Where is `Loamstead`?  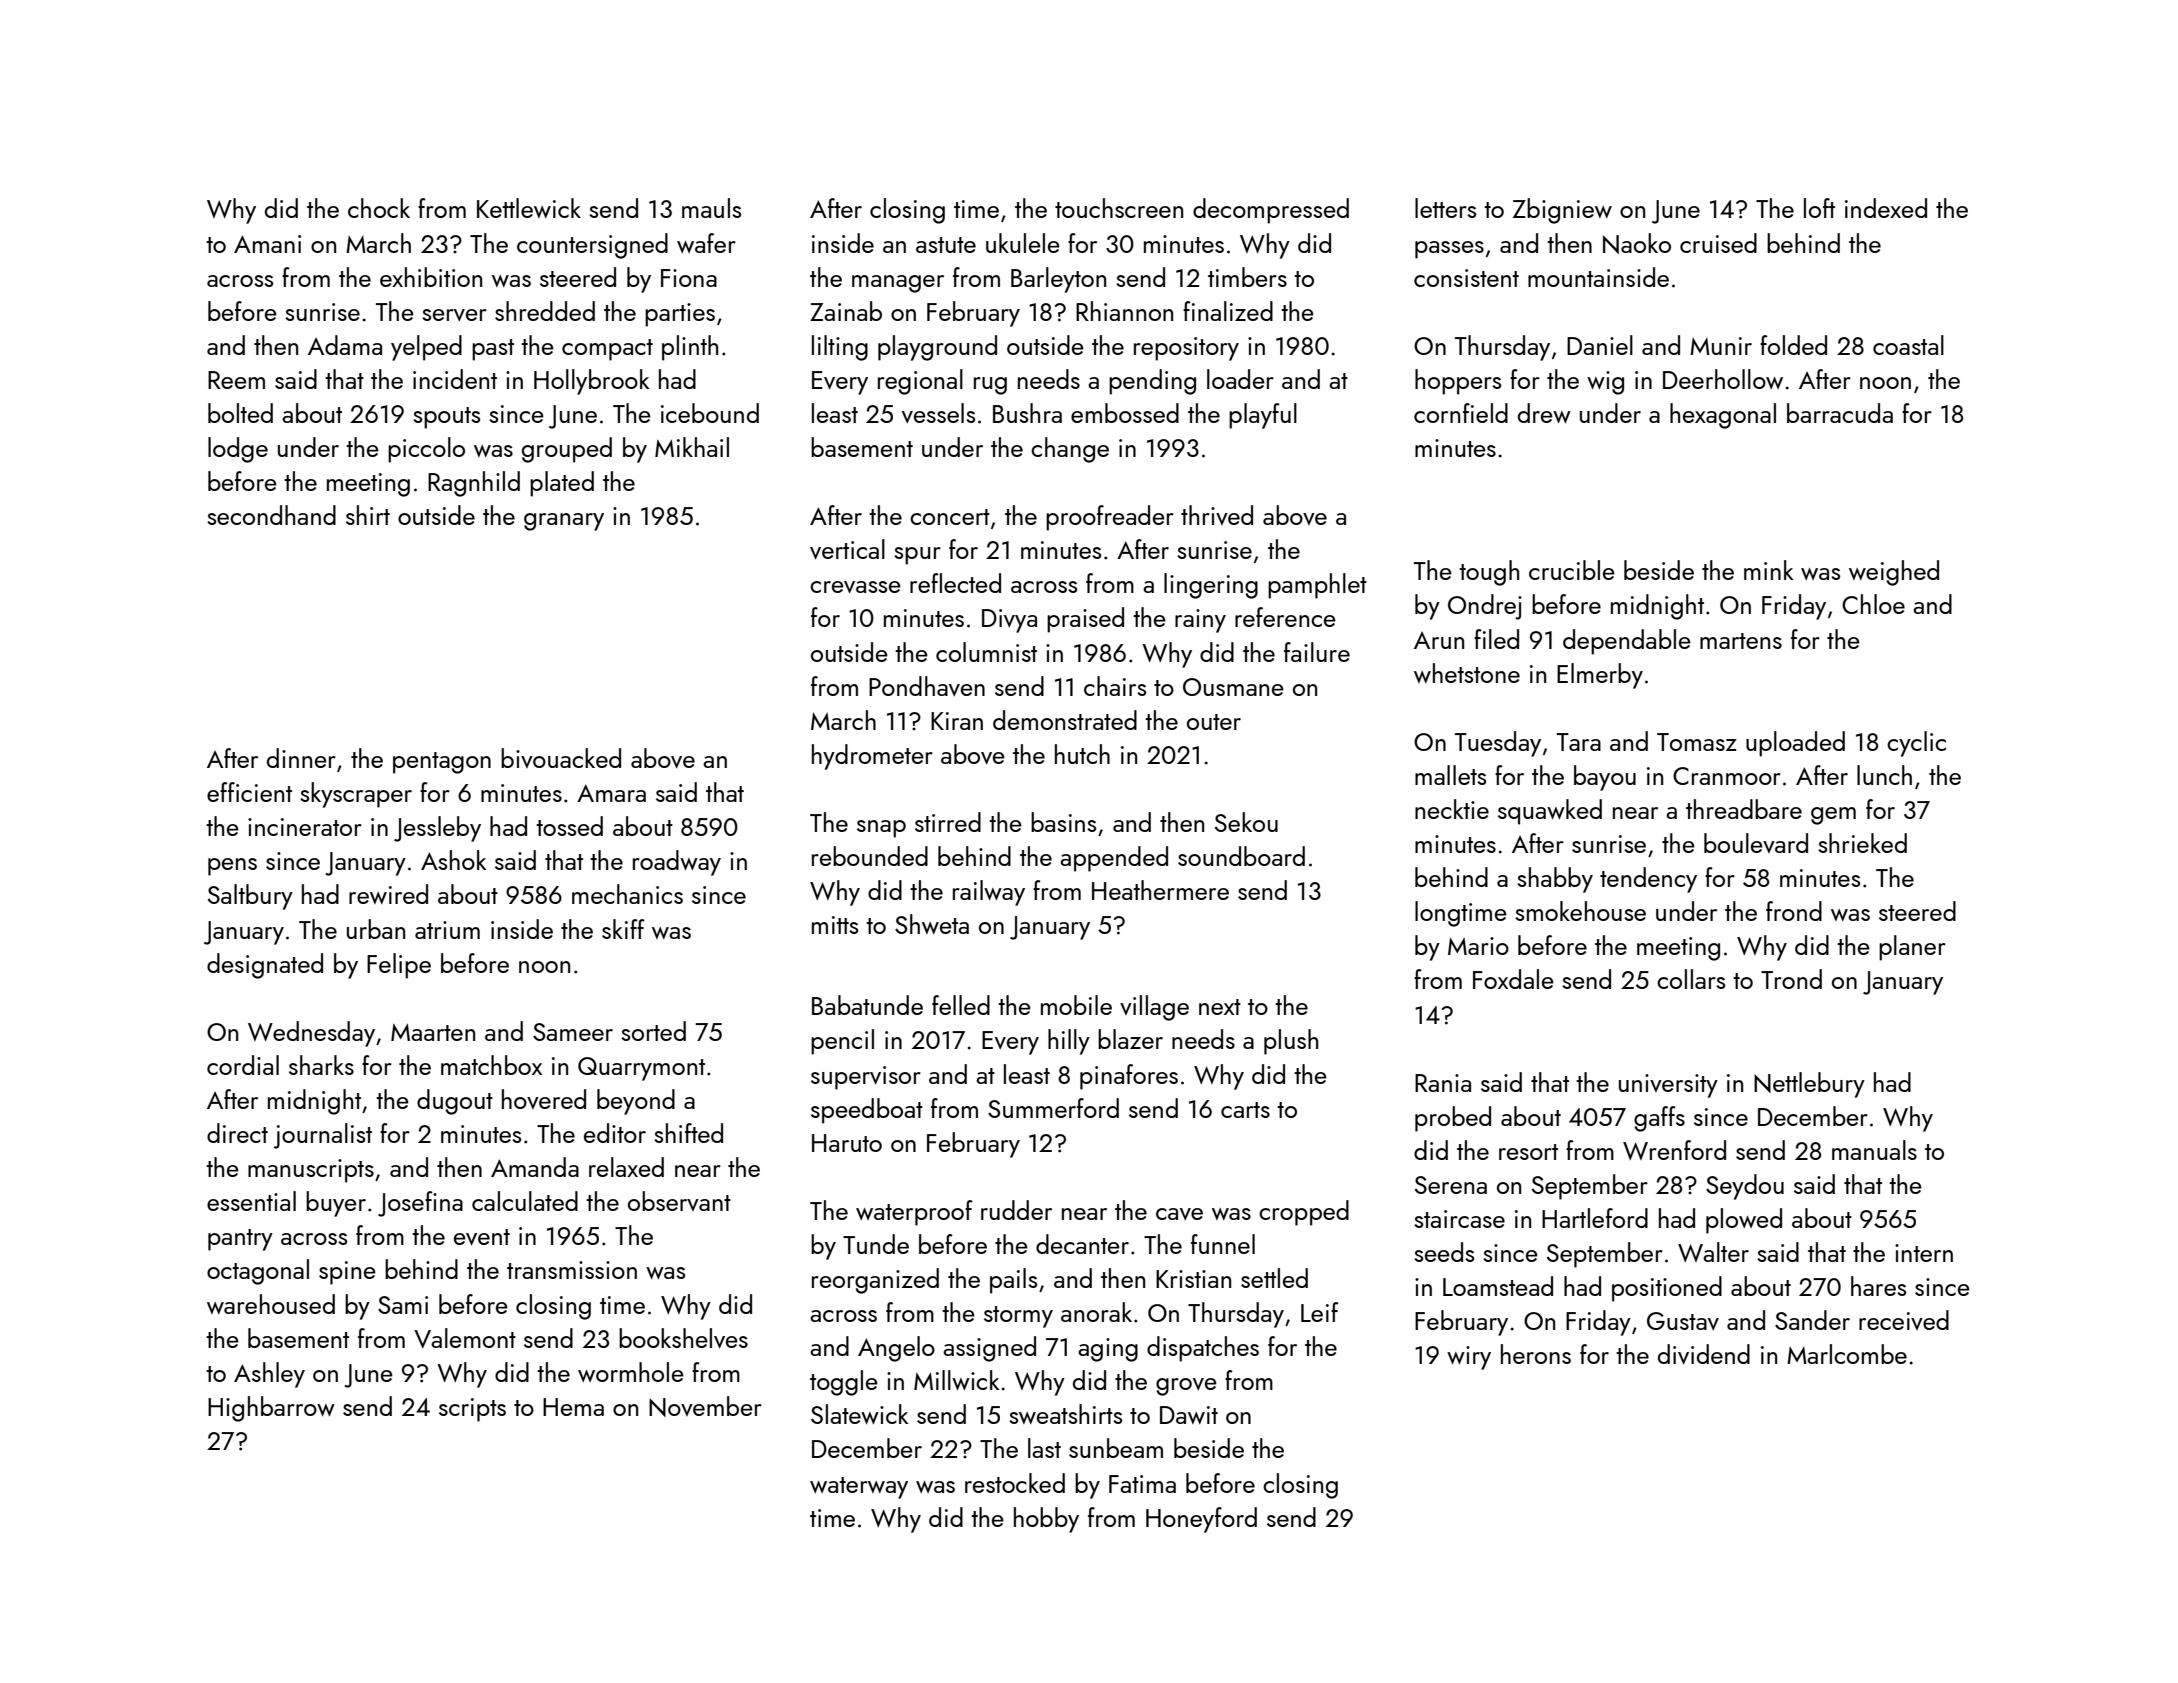
Loamstead is located at coordinates (1498, 1286).
